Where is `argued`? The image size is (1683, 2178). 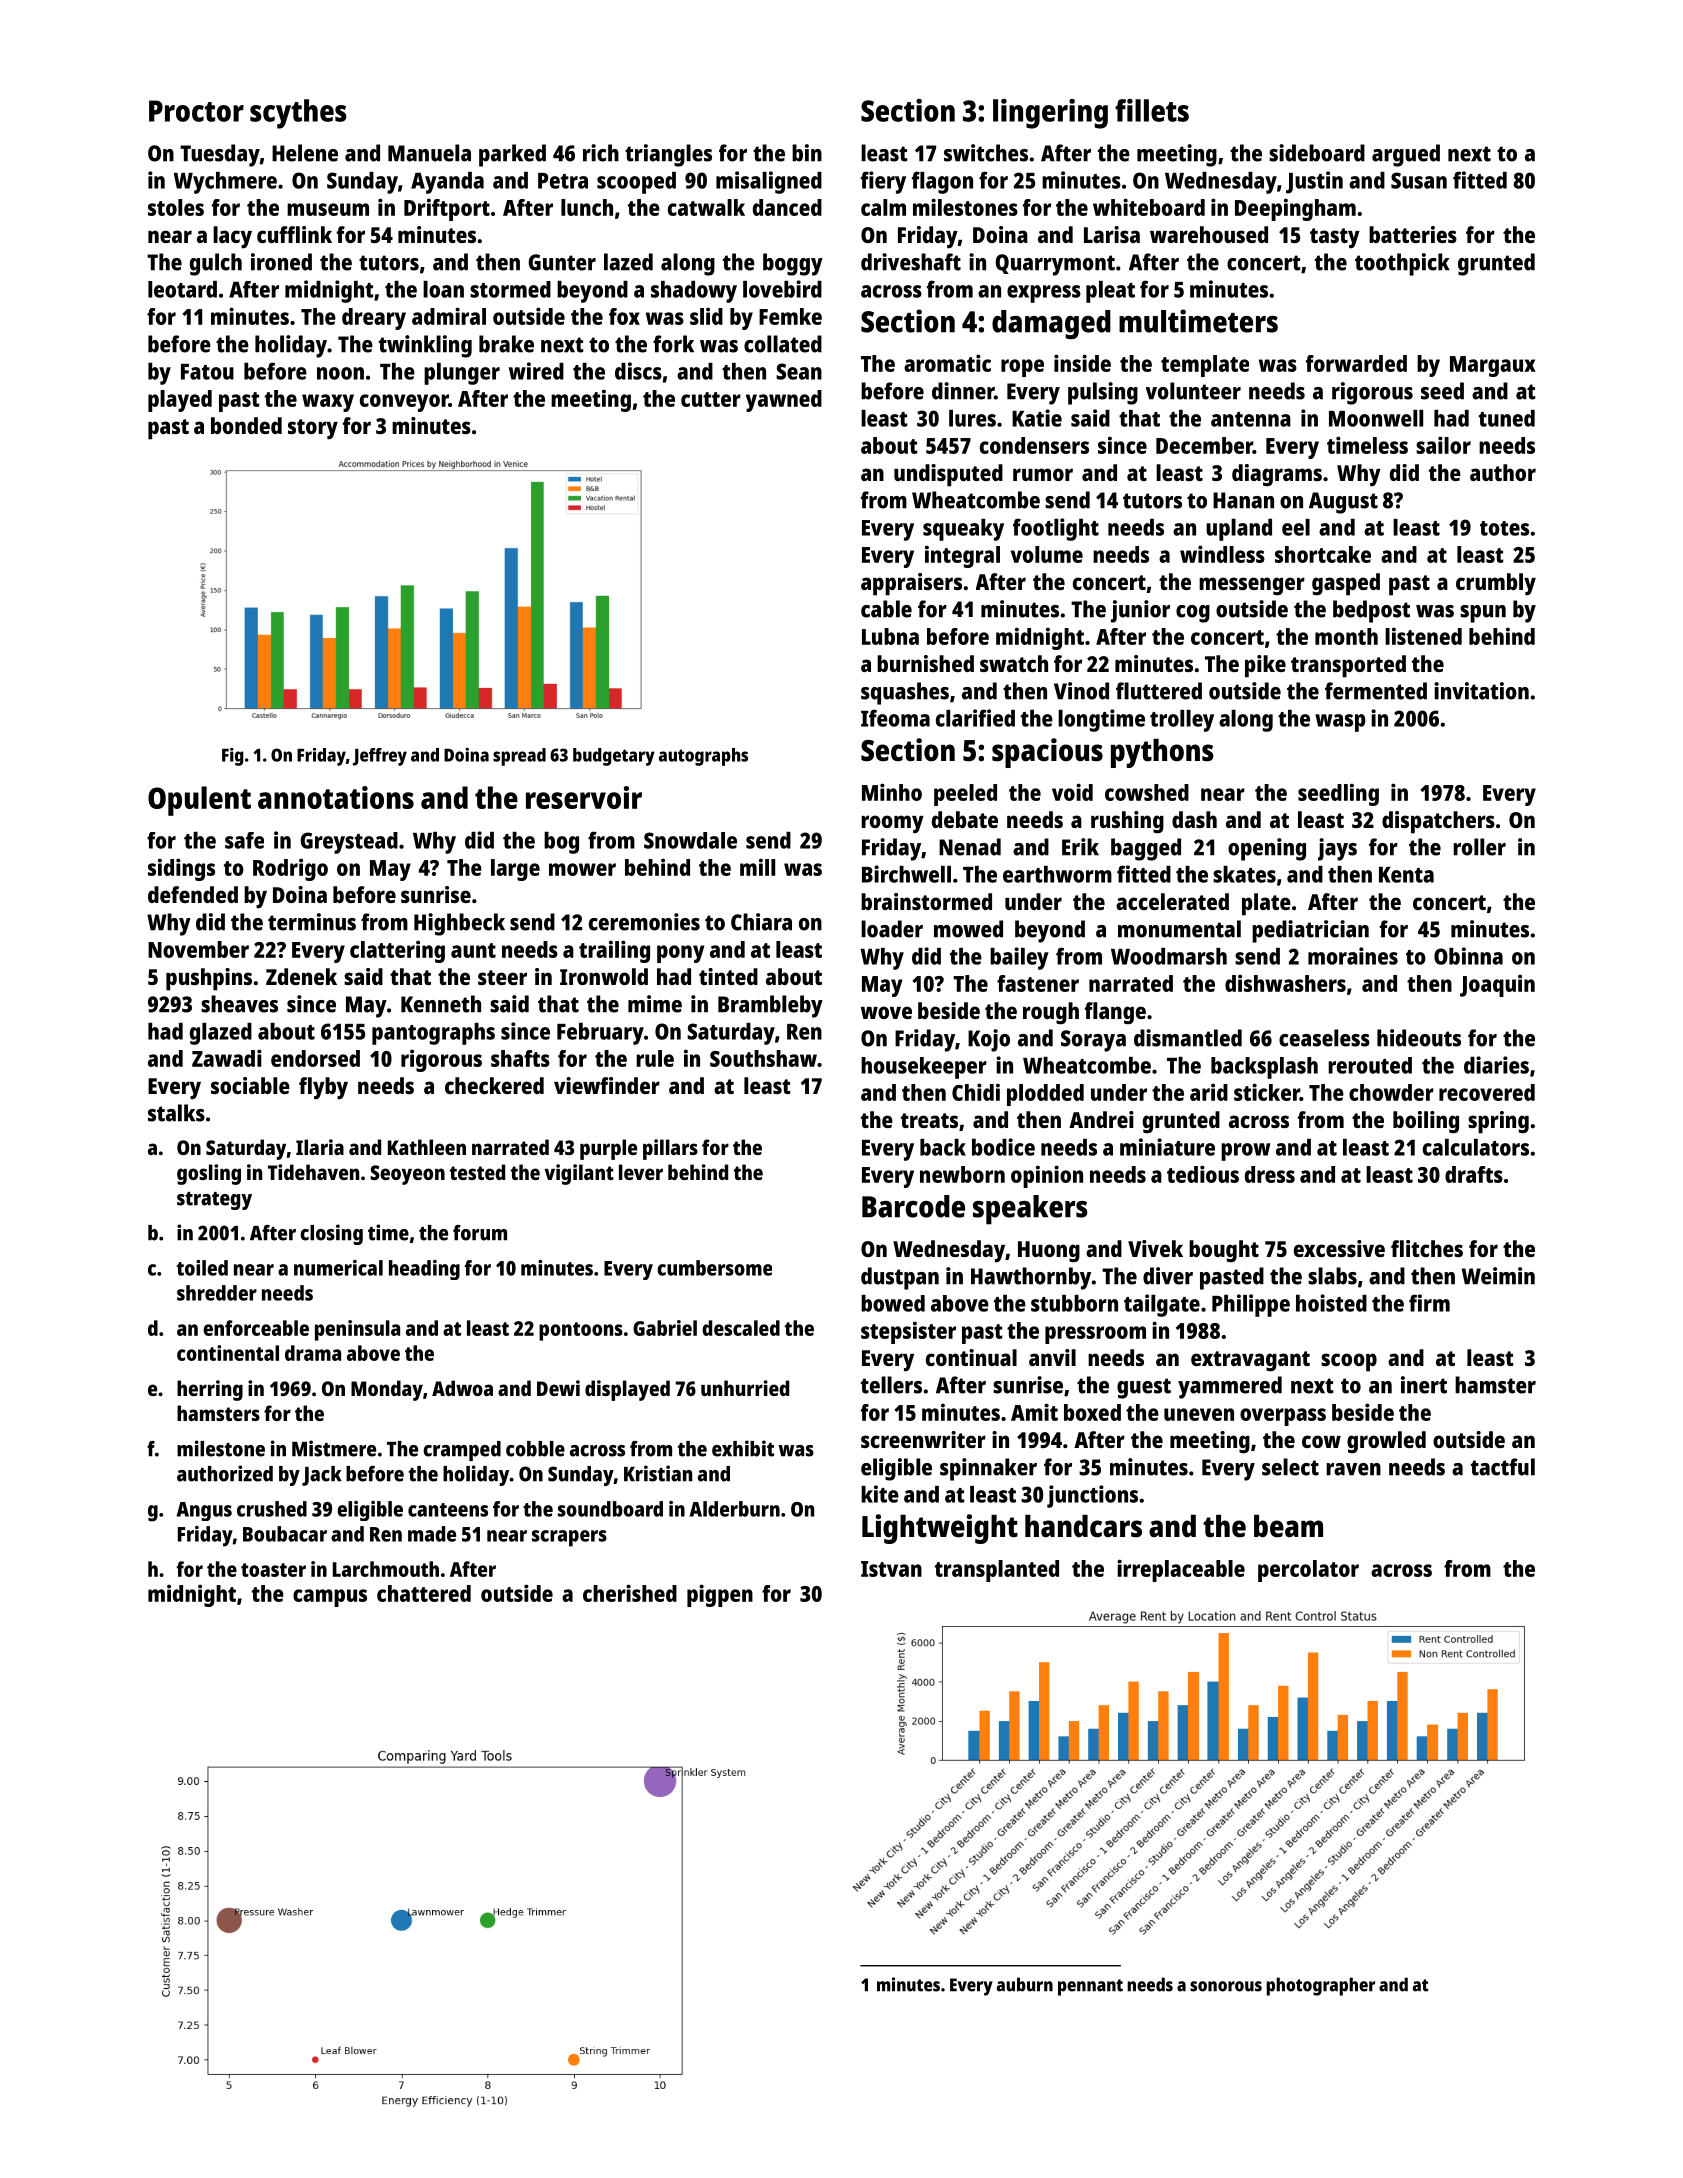 argued is located at coordinates (1406, 155).
